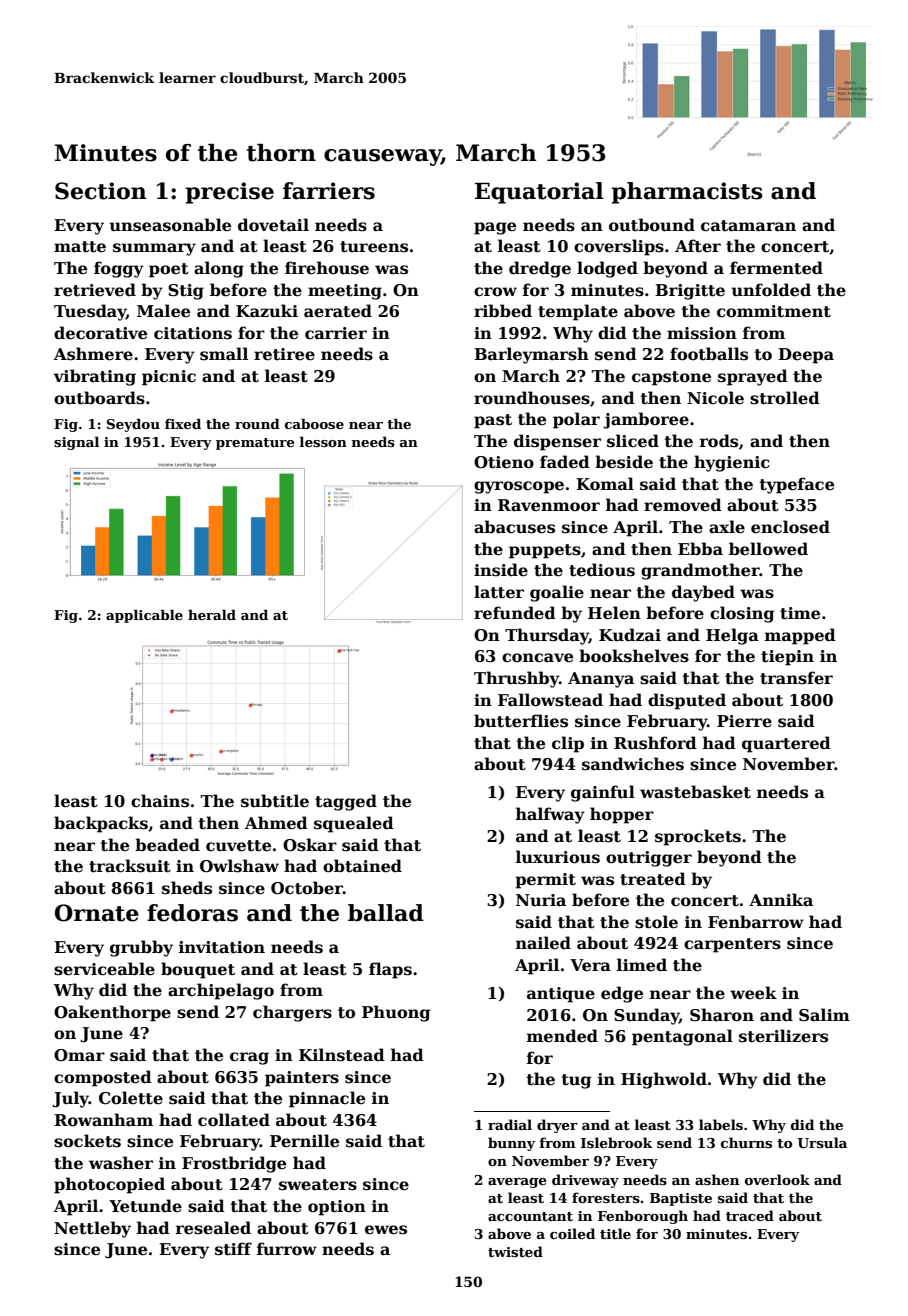 This image has width=908, height=1316. I want to click on gyroscope, so click(519, 487).
